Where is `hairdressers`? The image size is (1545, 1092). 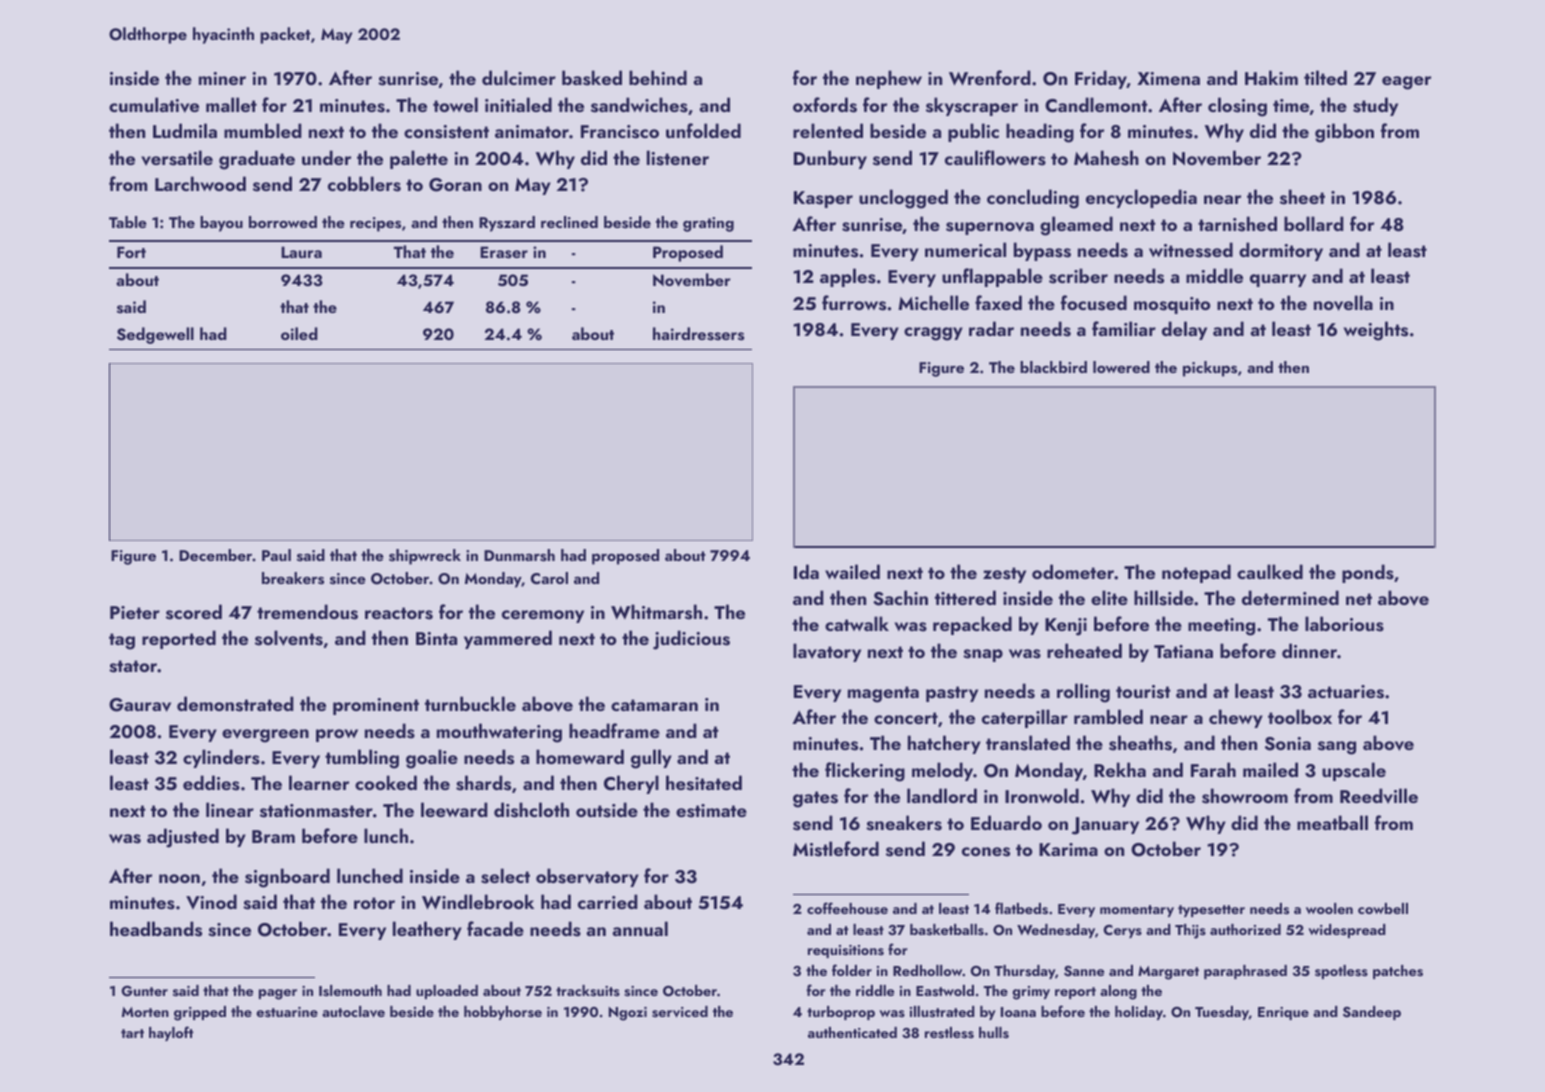
hairdressers is located at coordinates (698, 334).
